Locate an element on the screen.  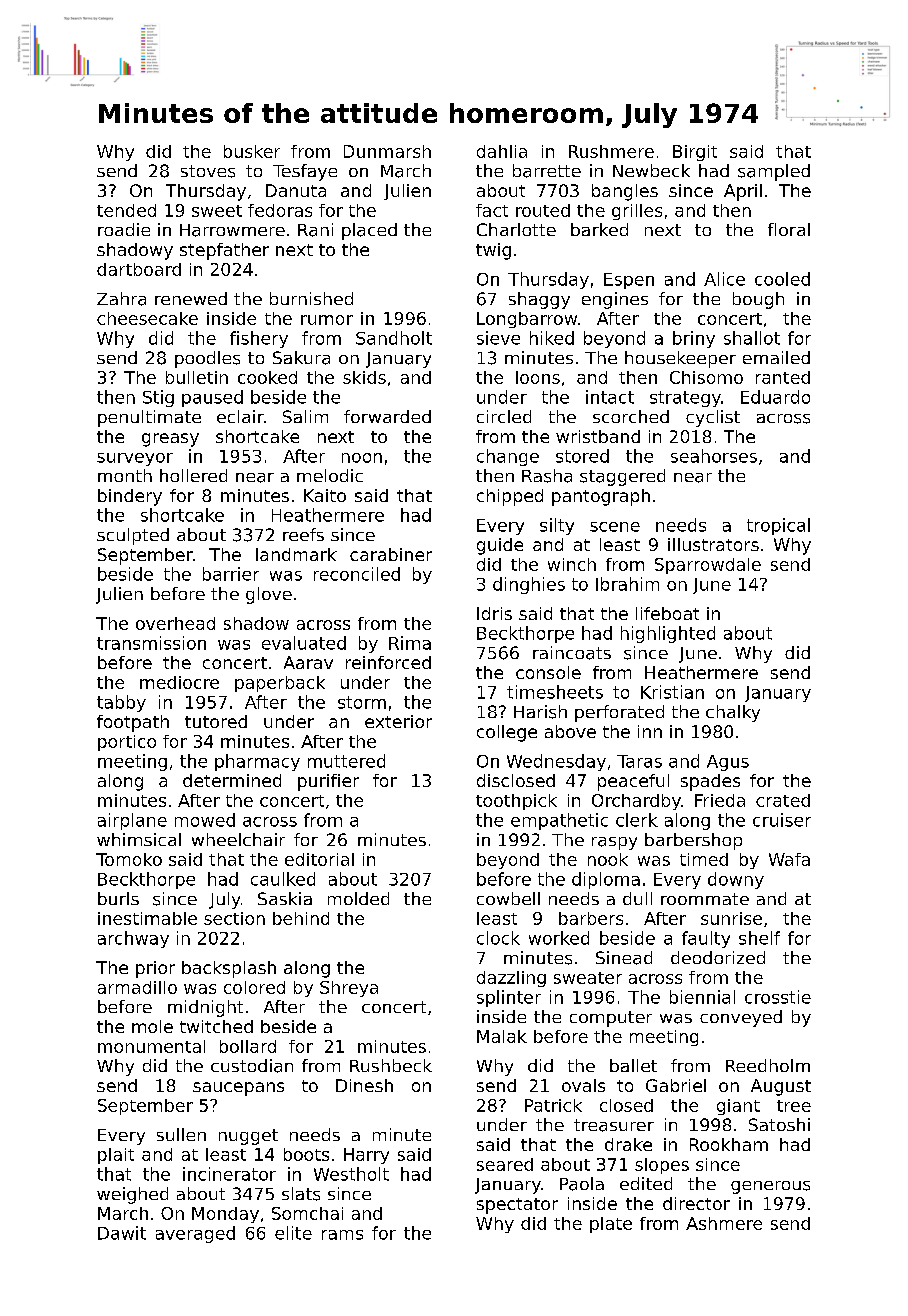
rams is located at coordinates (342, 1235).
